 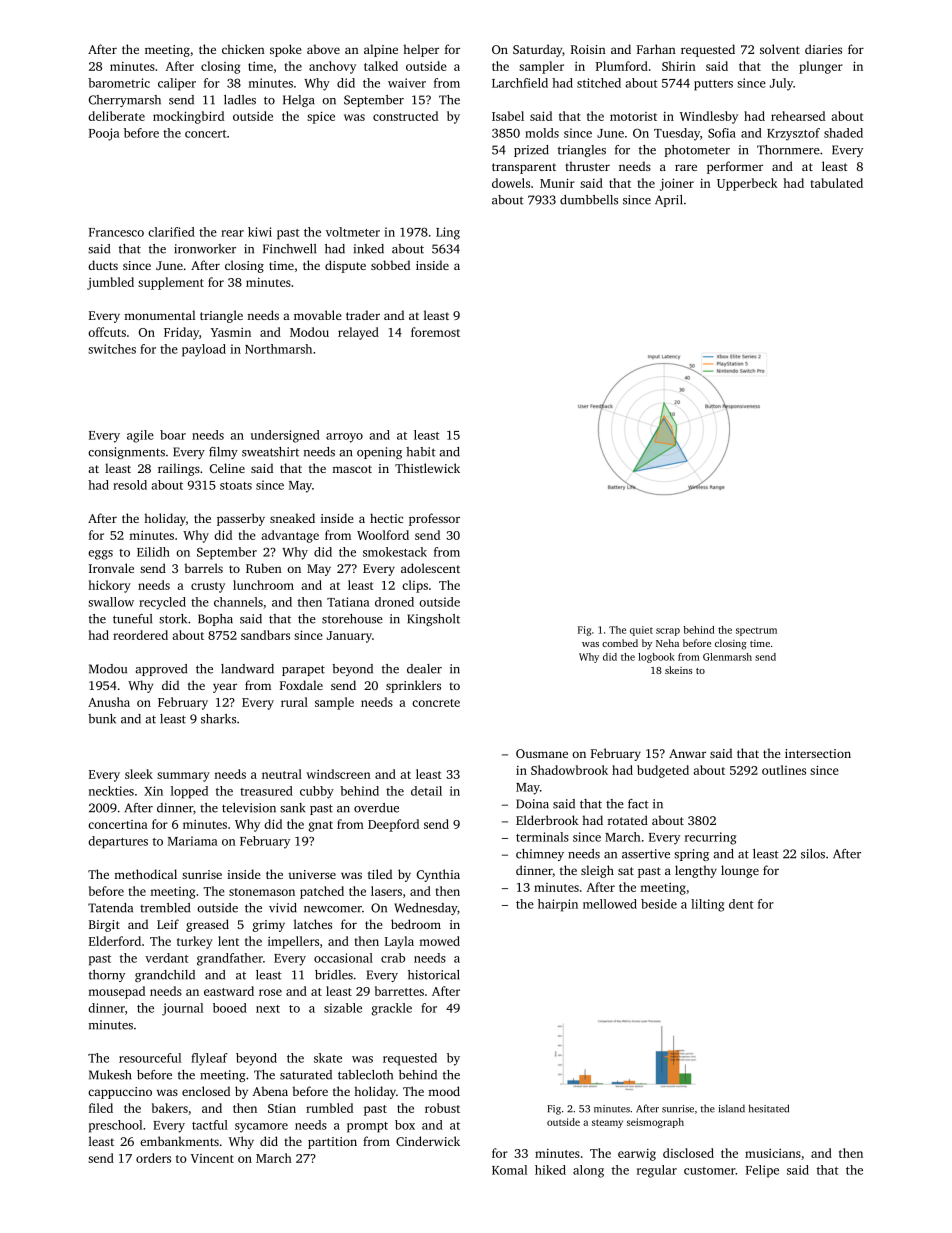 I want to click on stonemason, so click(x=262, y=892).
